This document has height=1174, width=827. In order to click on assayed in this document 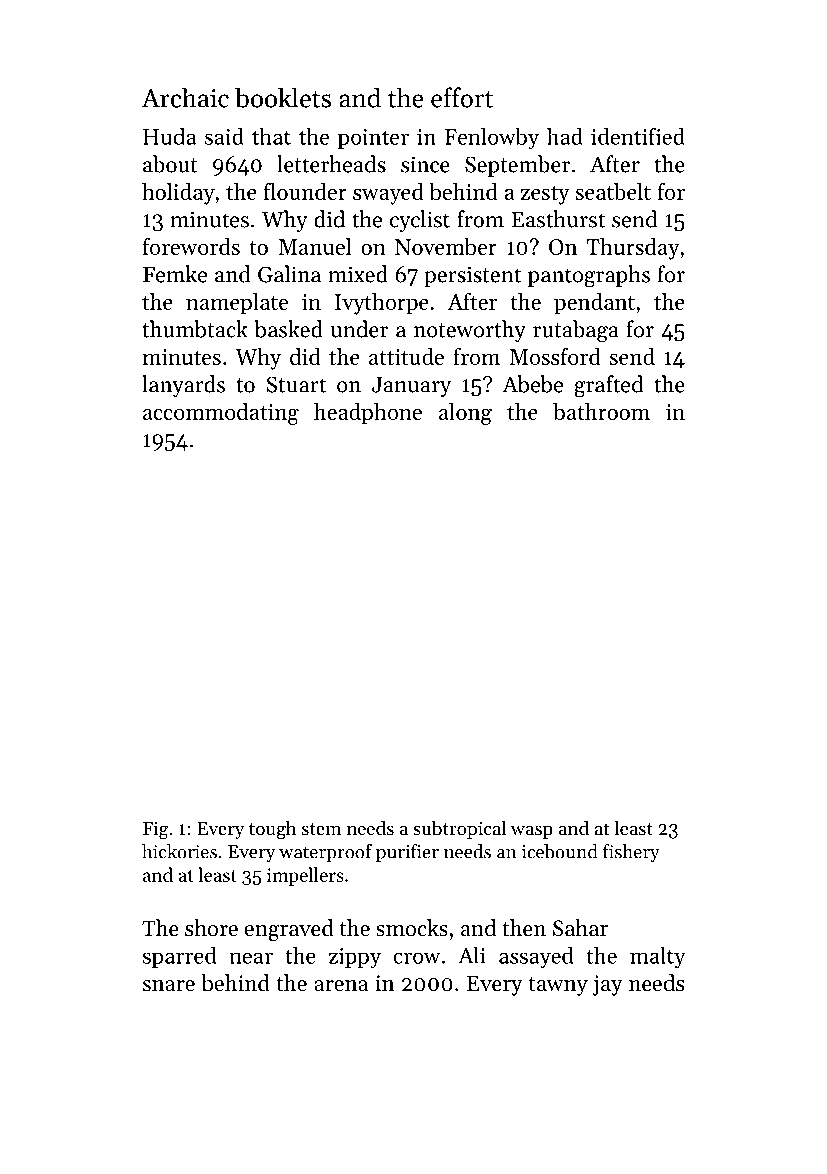, I will do `click(536, 957)`.
